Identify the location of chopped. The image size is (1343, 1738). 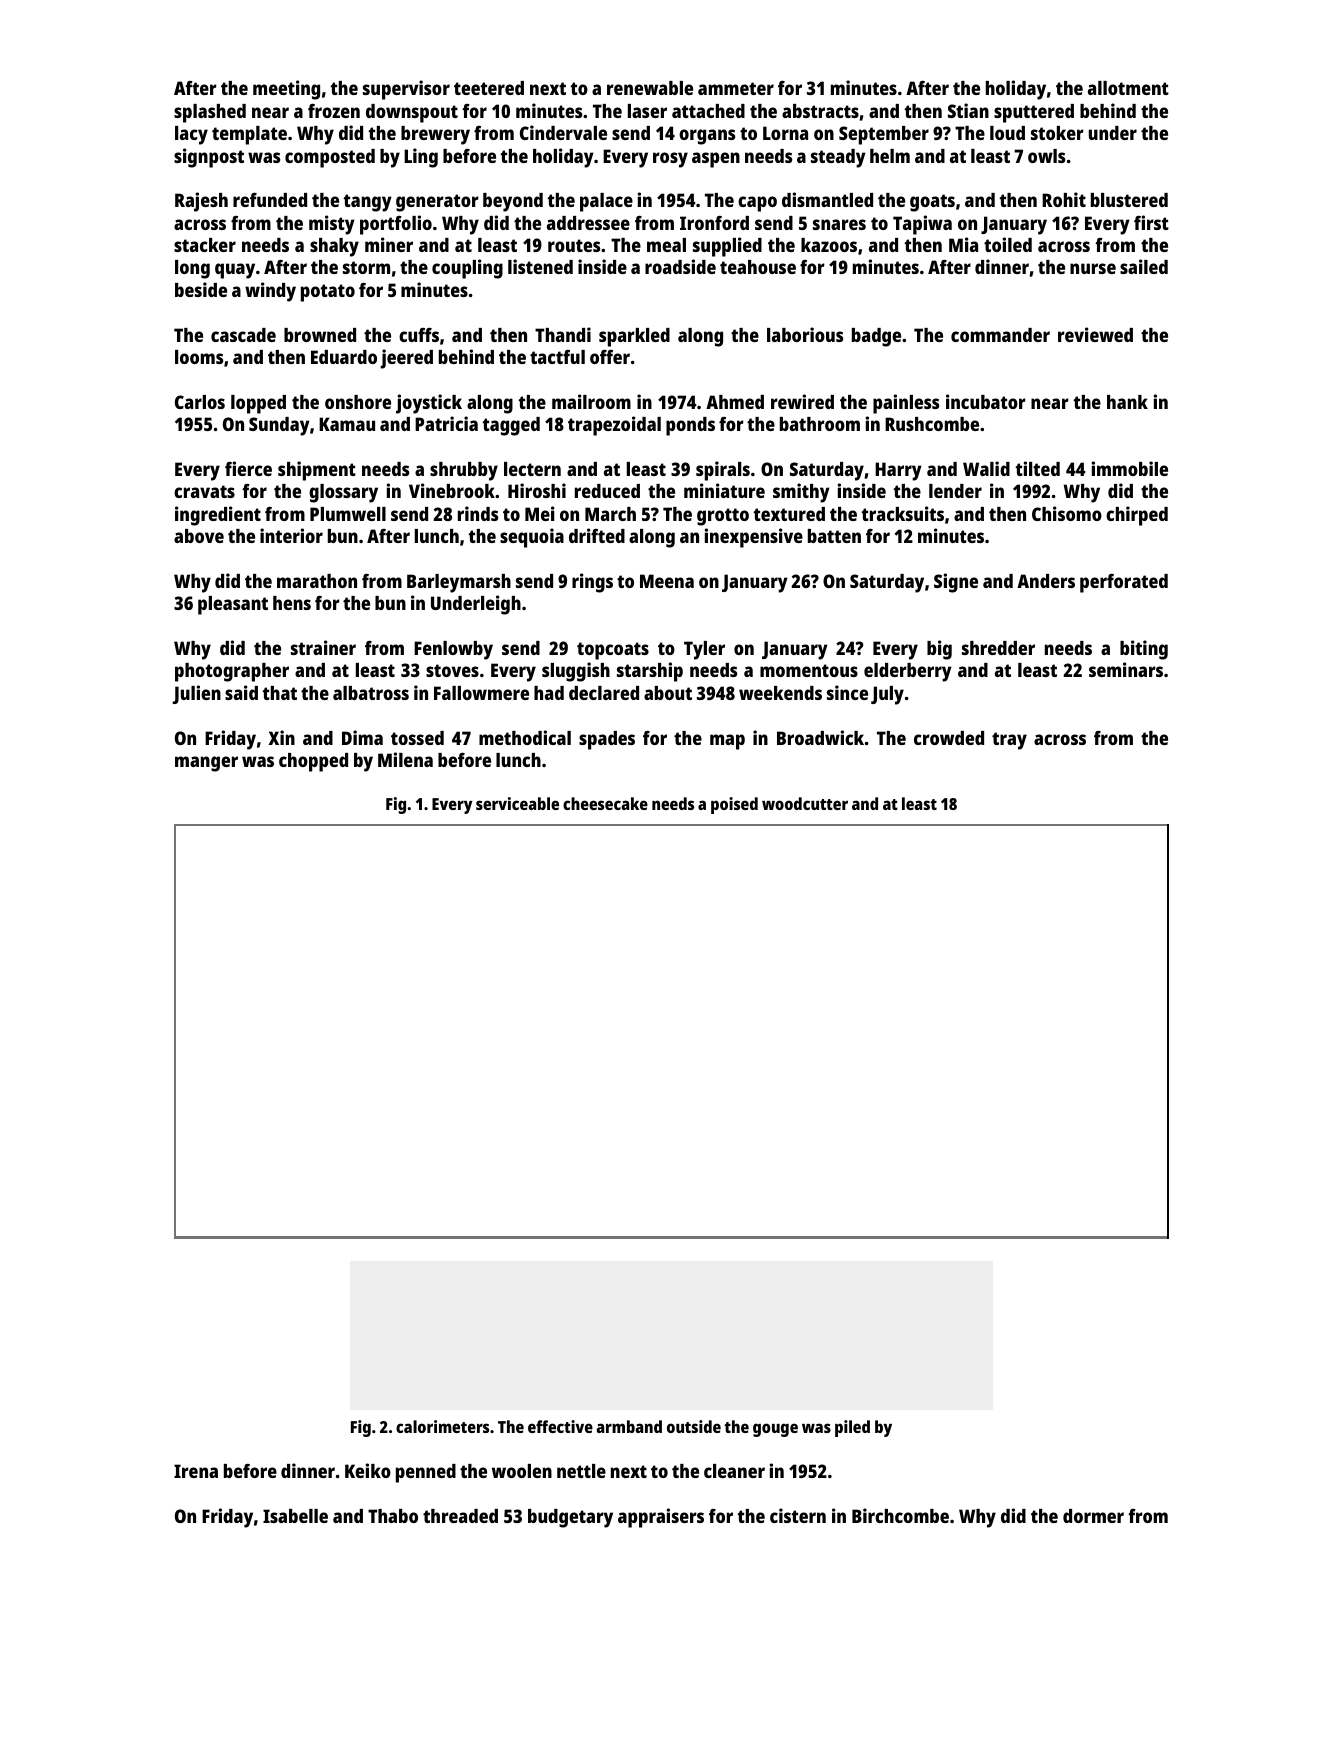
(313, 762).
